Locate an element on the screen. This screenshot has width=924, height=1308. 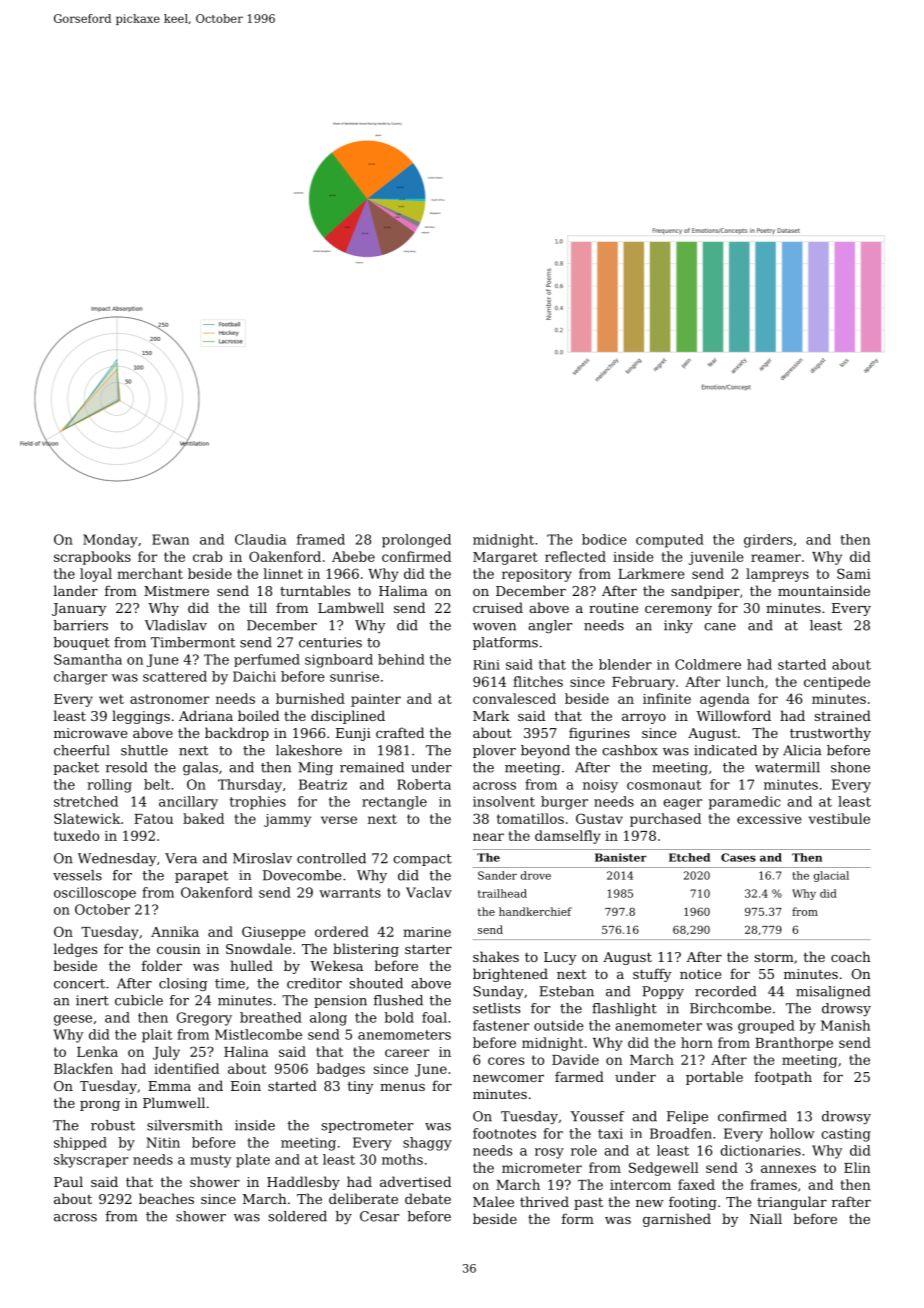
handkerchief is located at coordinates (535, 911).
